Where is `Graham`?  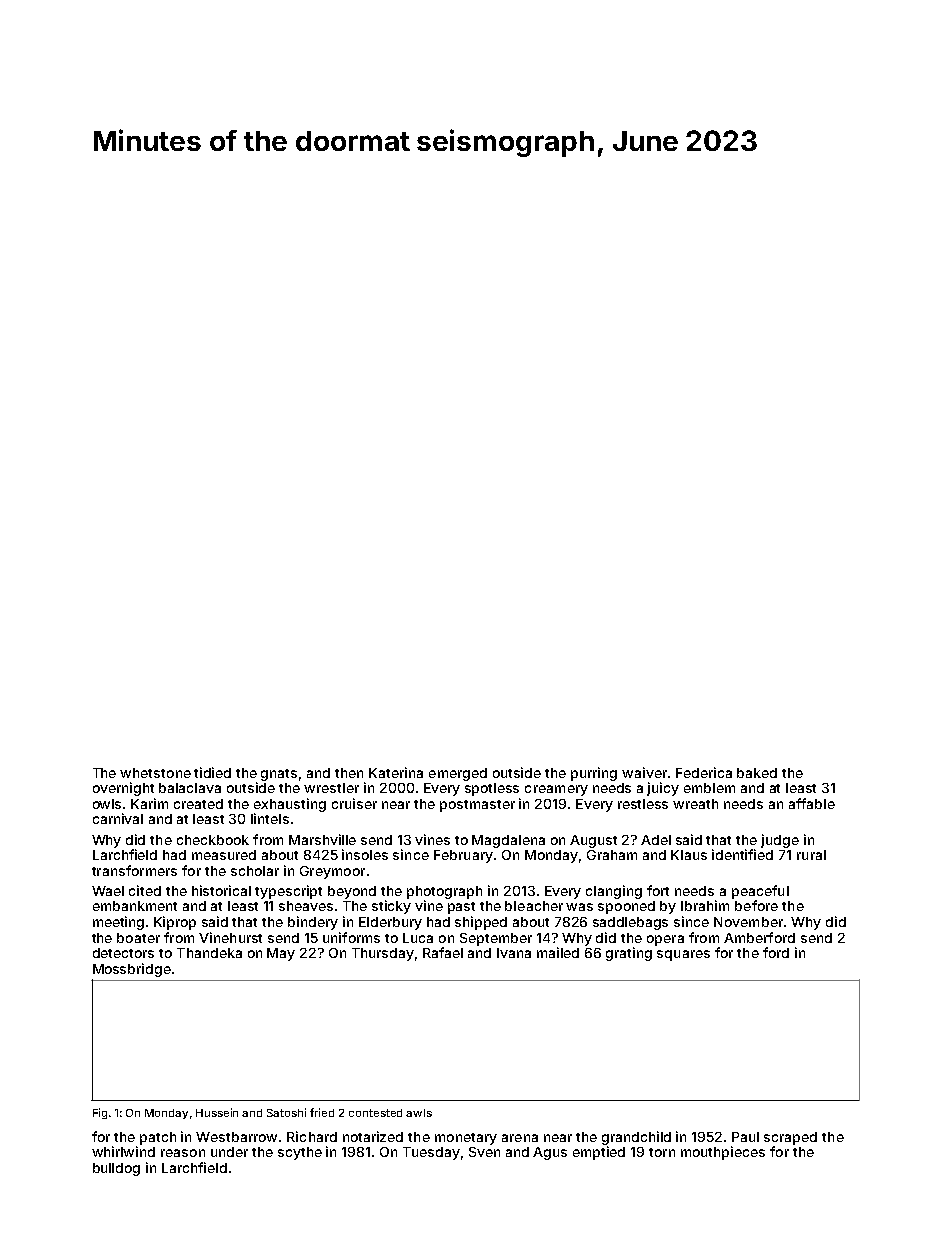 Graham is located at coordinates (612, 855).
